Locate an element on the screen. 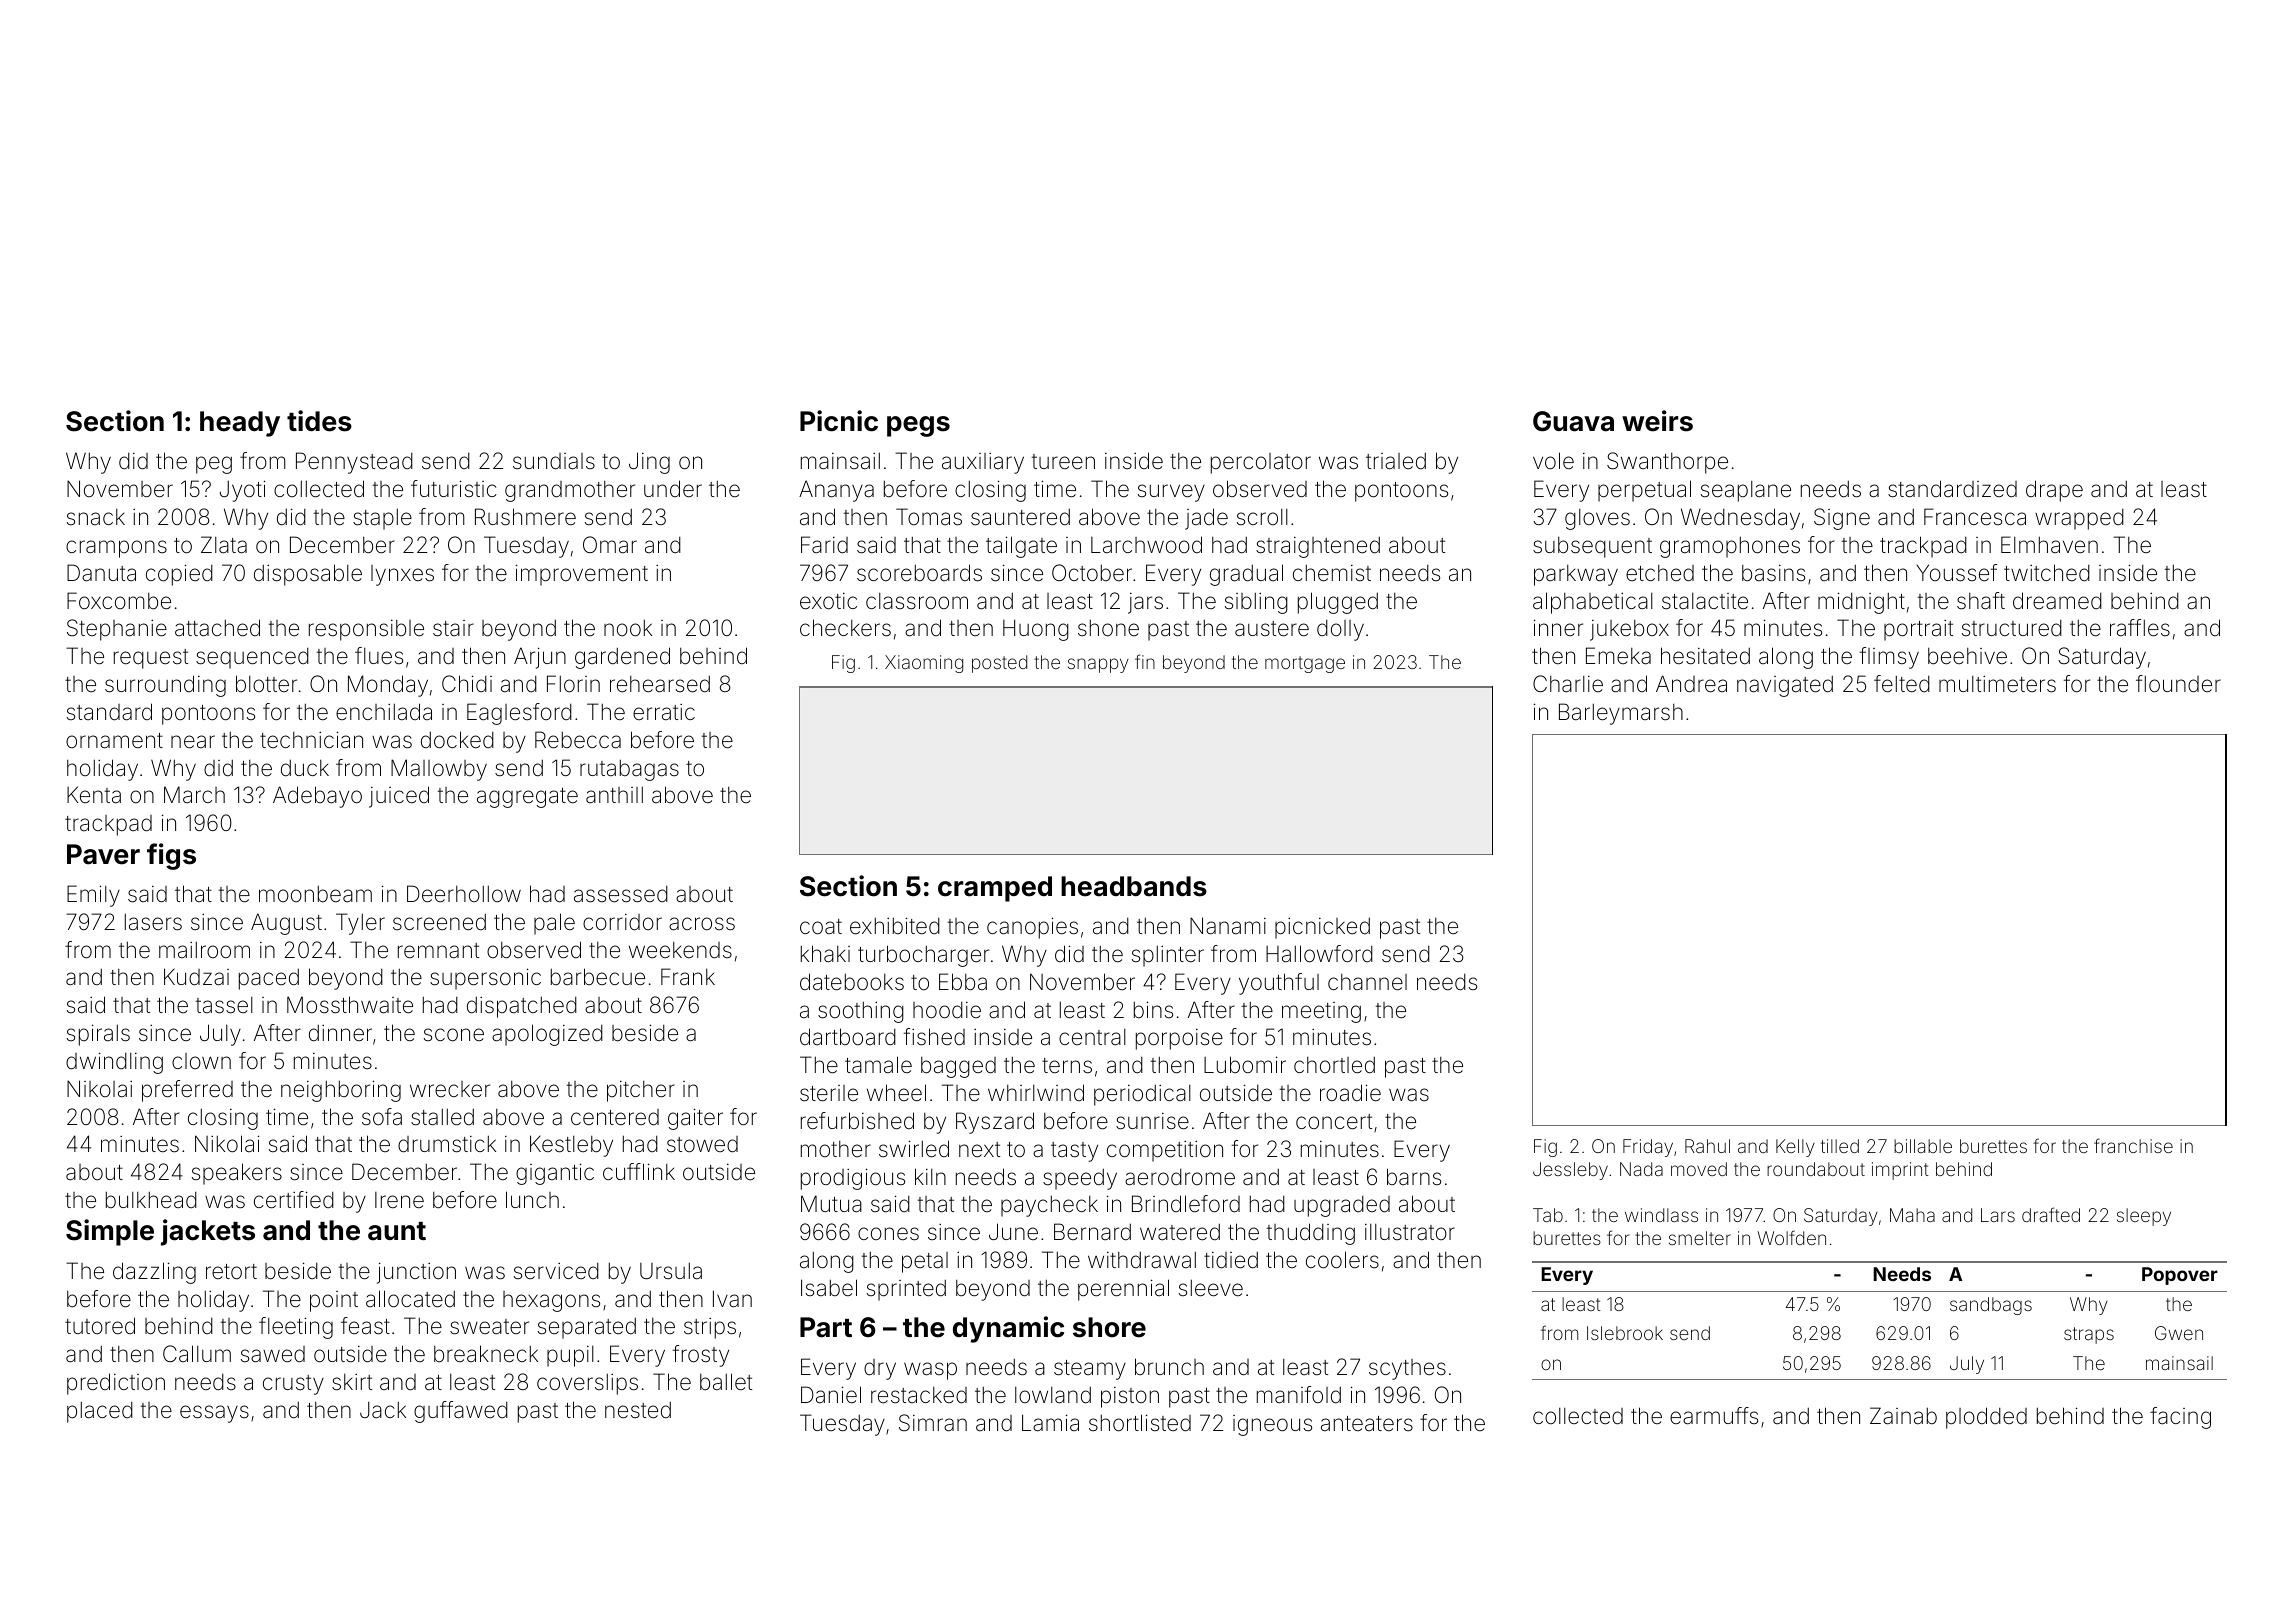  Tomas is located at coordinates (929, 517).
